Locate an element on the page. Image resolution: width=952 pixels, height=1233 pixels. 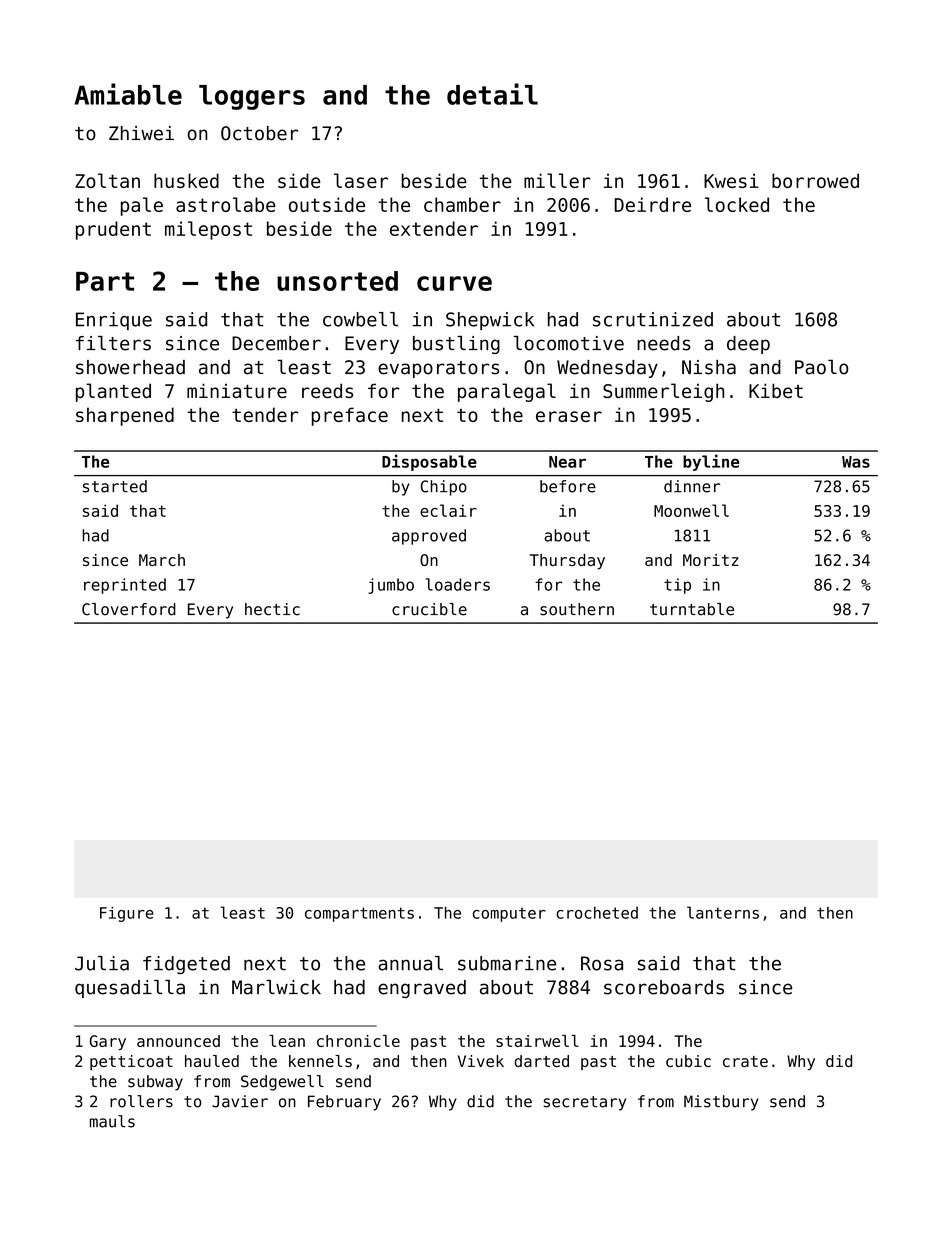
hectic is located at coordinates (272, 609).
